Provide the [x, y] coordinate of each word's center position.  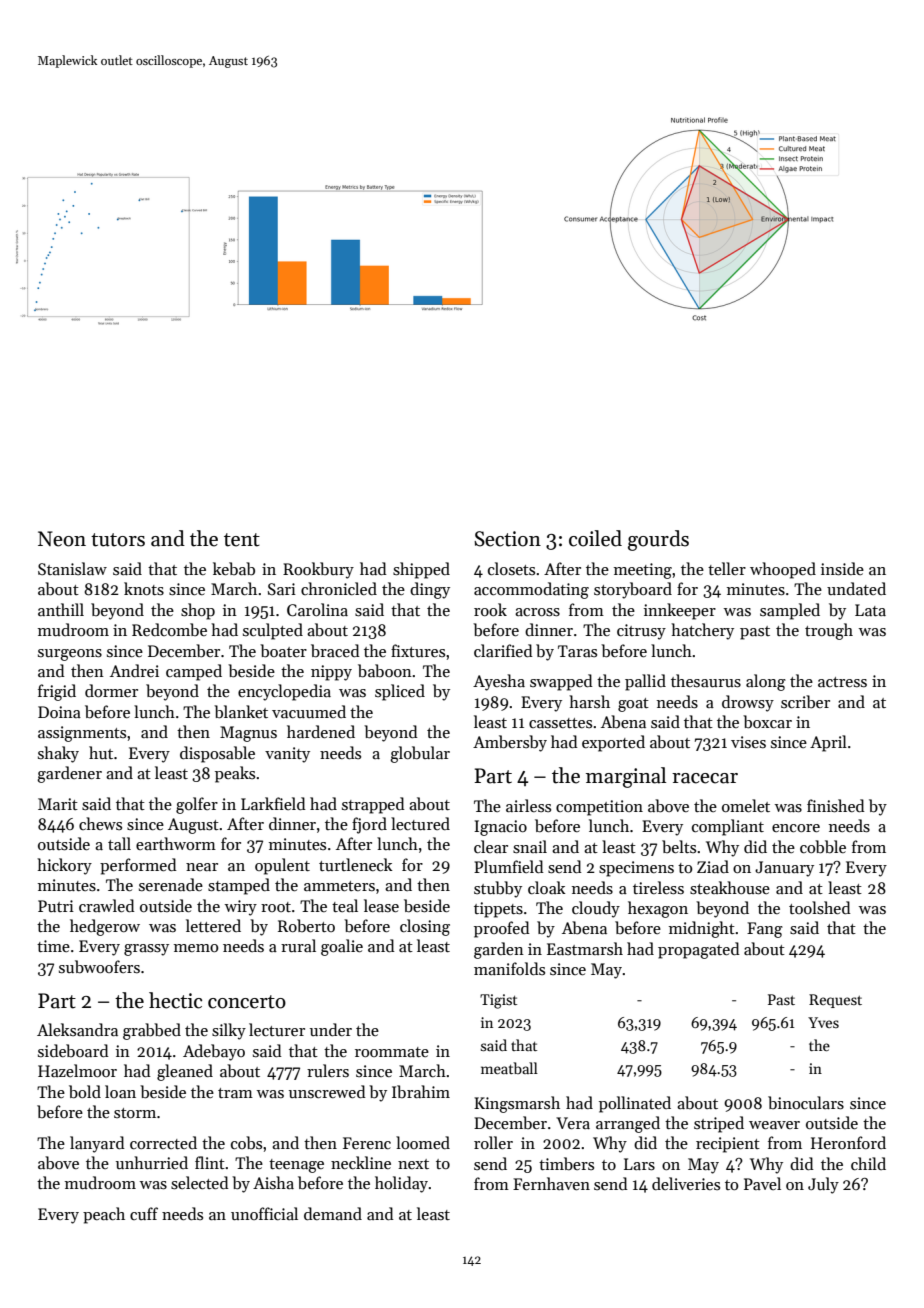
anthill [61, 609]
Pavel [762, 1183]
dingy [430, 590]
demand [333, 1213]
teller [727, 568]
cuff [144, 1213]
